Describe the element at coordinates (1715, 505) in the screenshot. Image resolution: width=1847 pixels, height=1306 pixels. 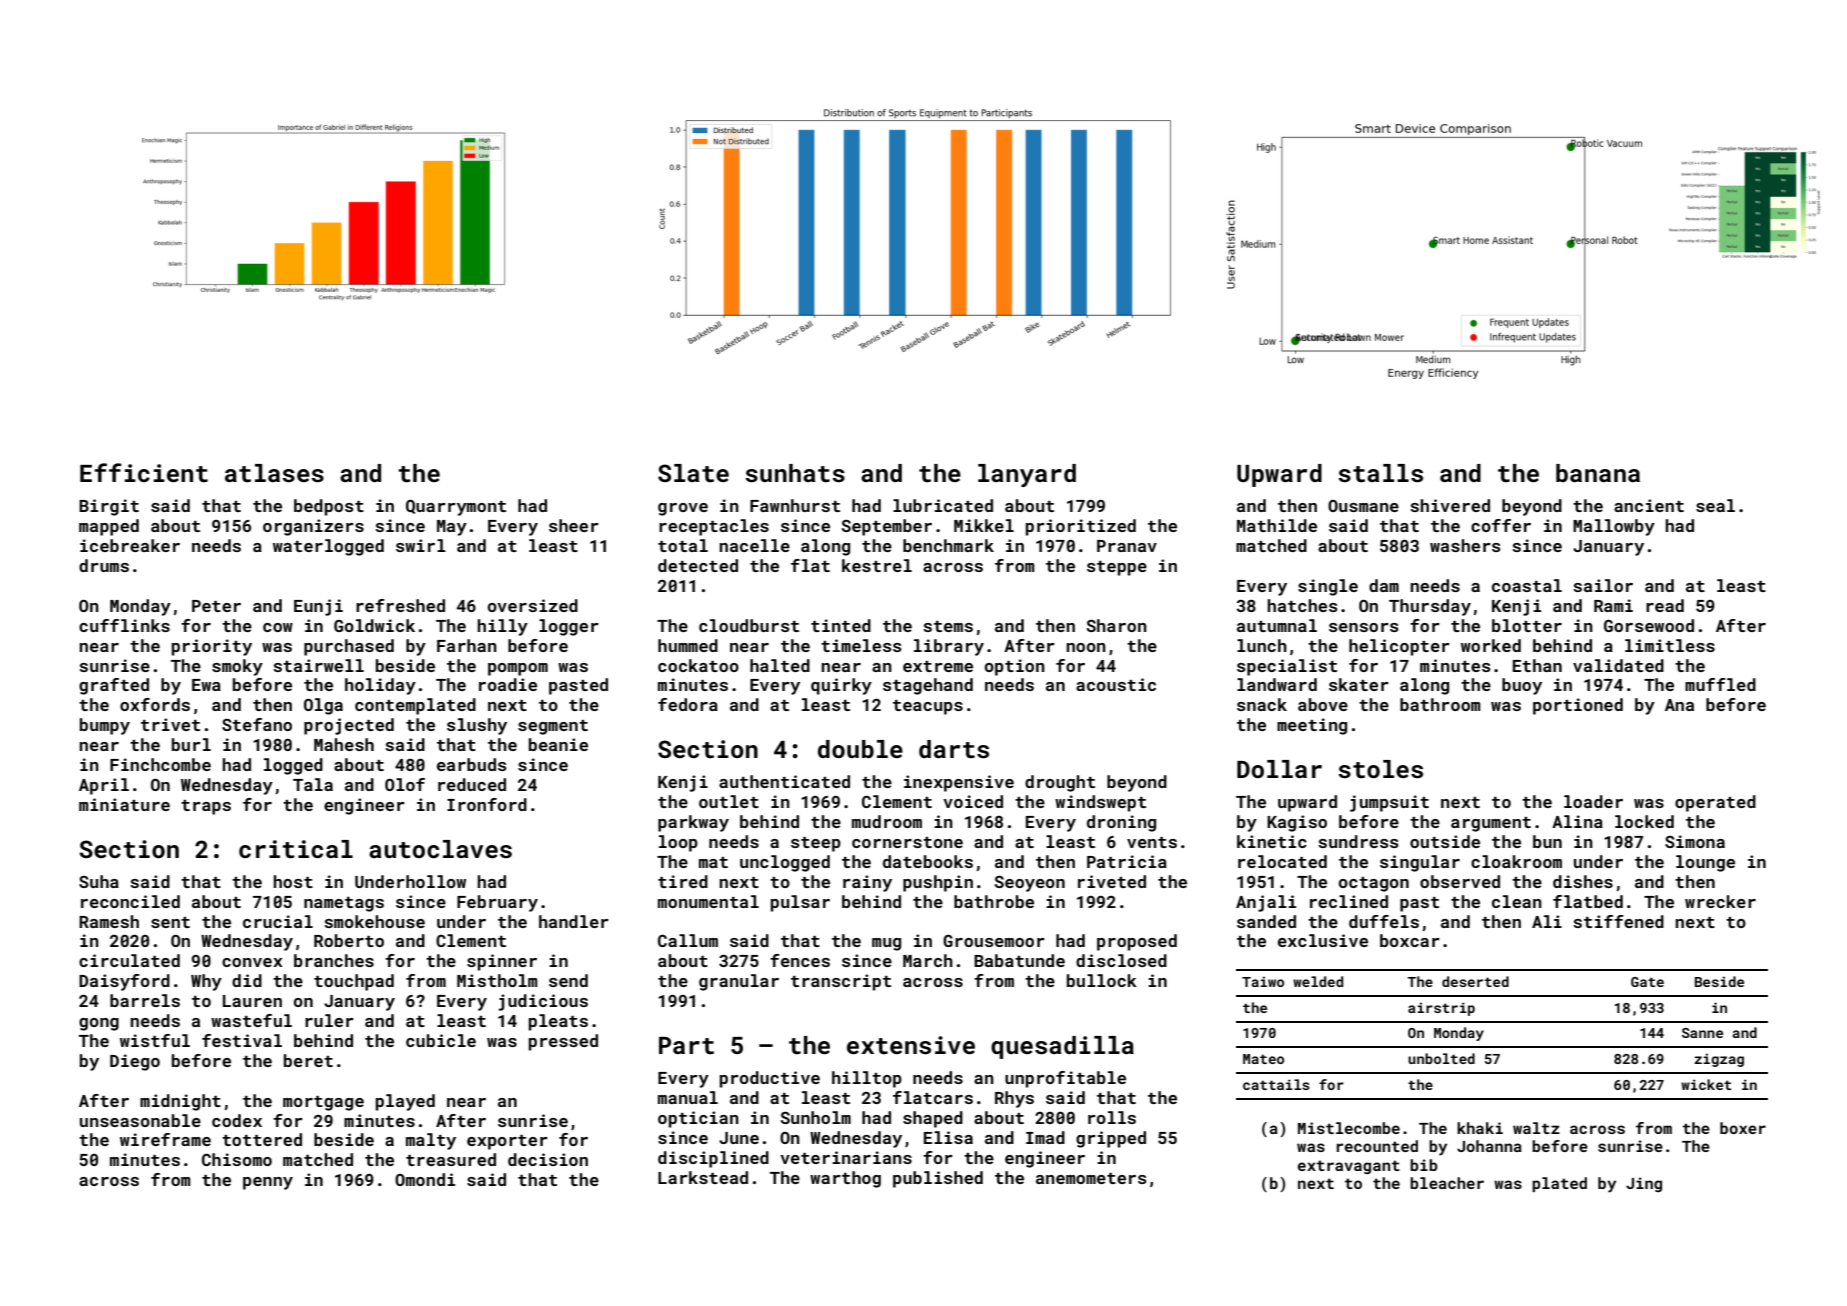
I see `seal` at that location.
